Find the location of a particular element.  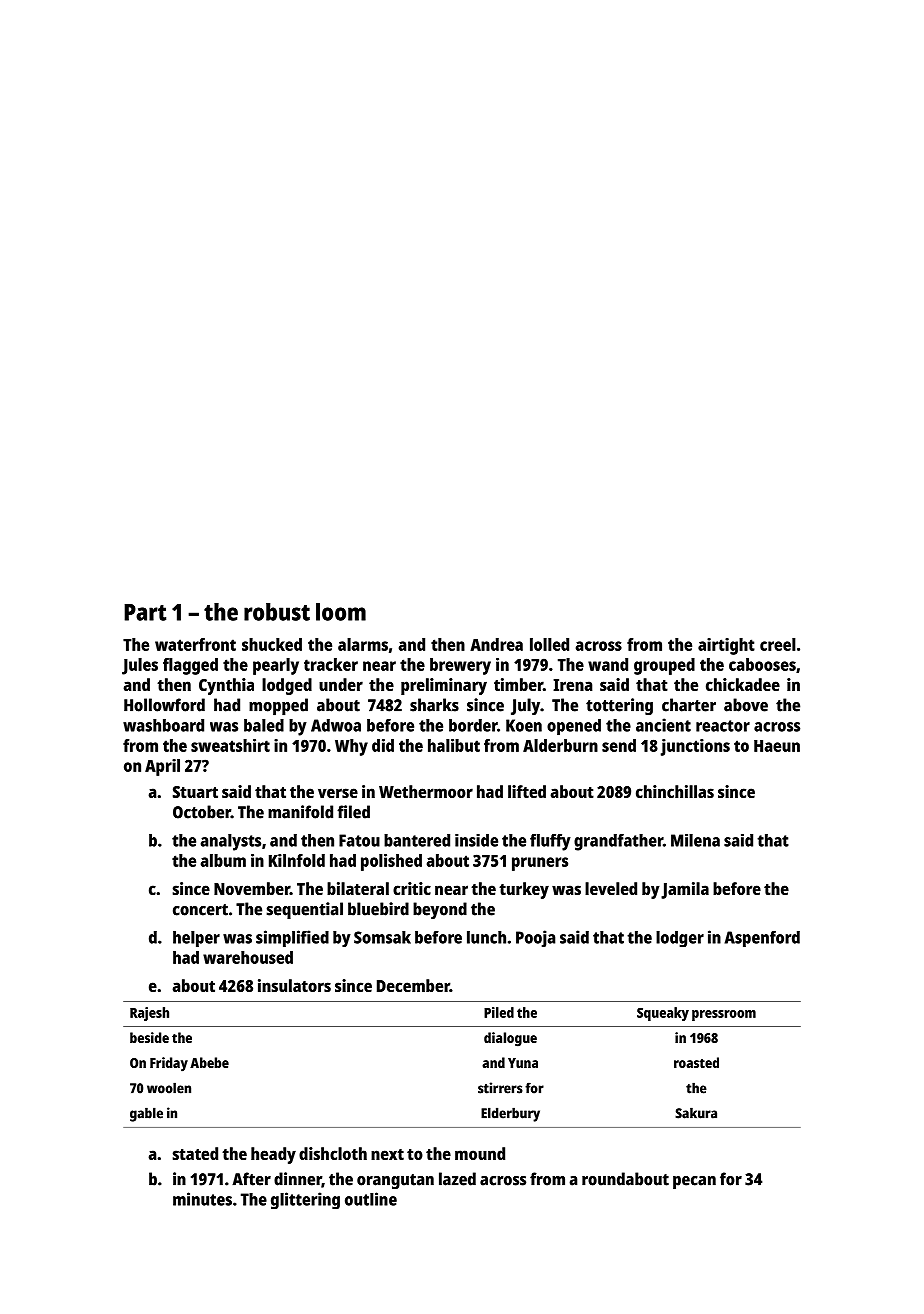

pecan is located at coordinates (694, 1182).
